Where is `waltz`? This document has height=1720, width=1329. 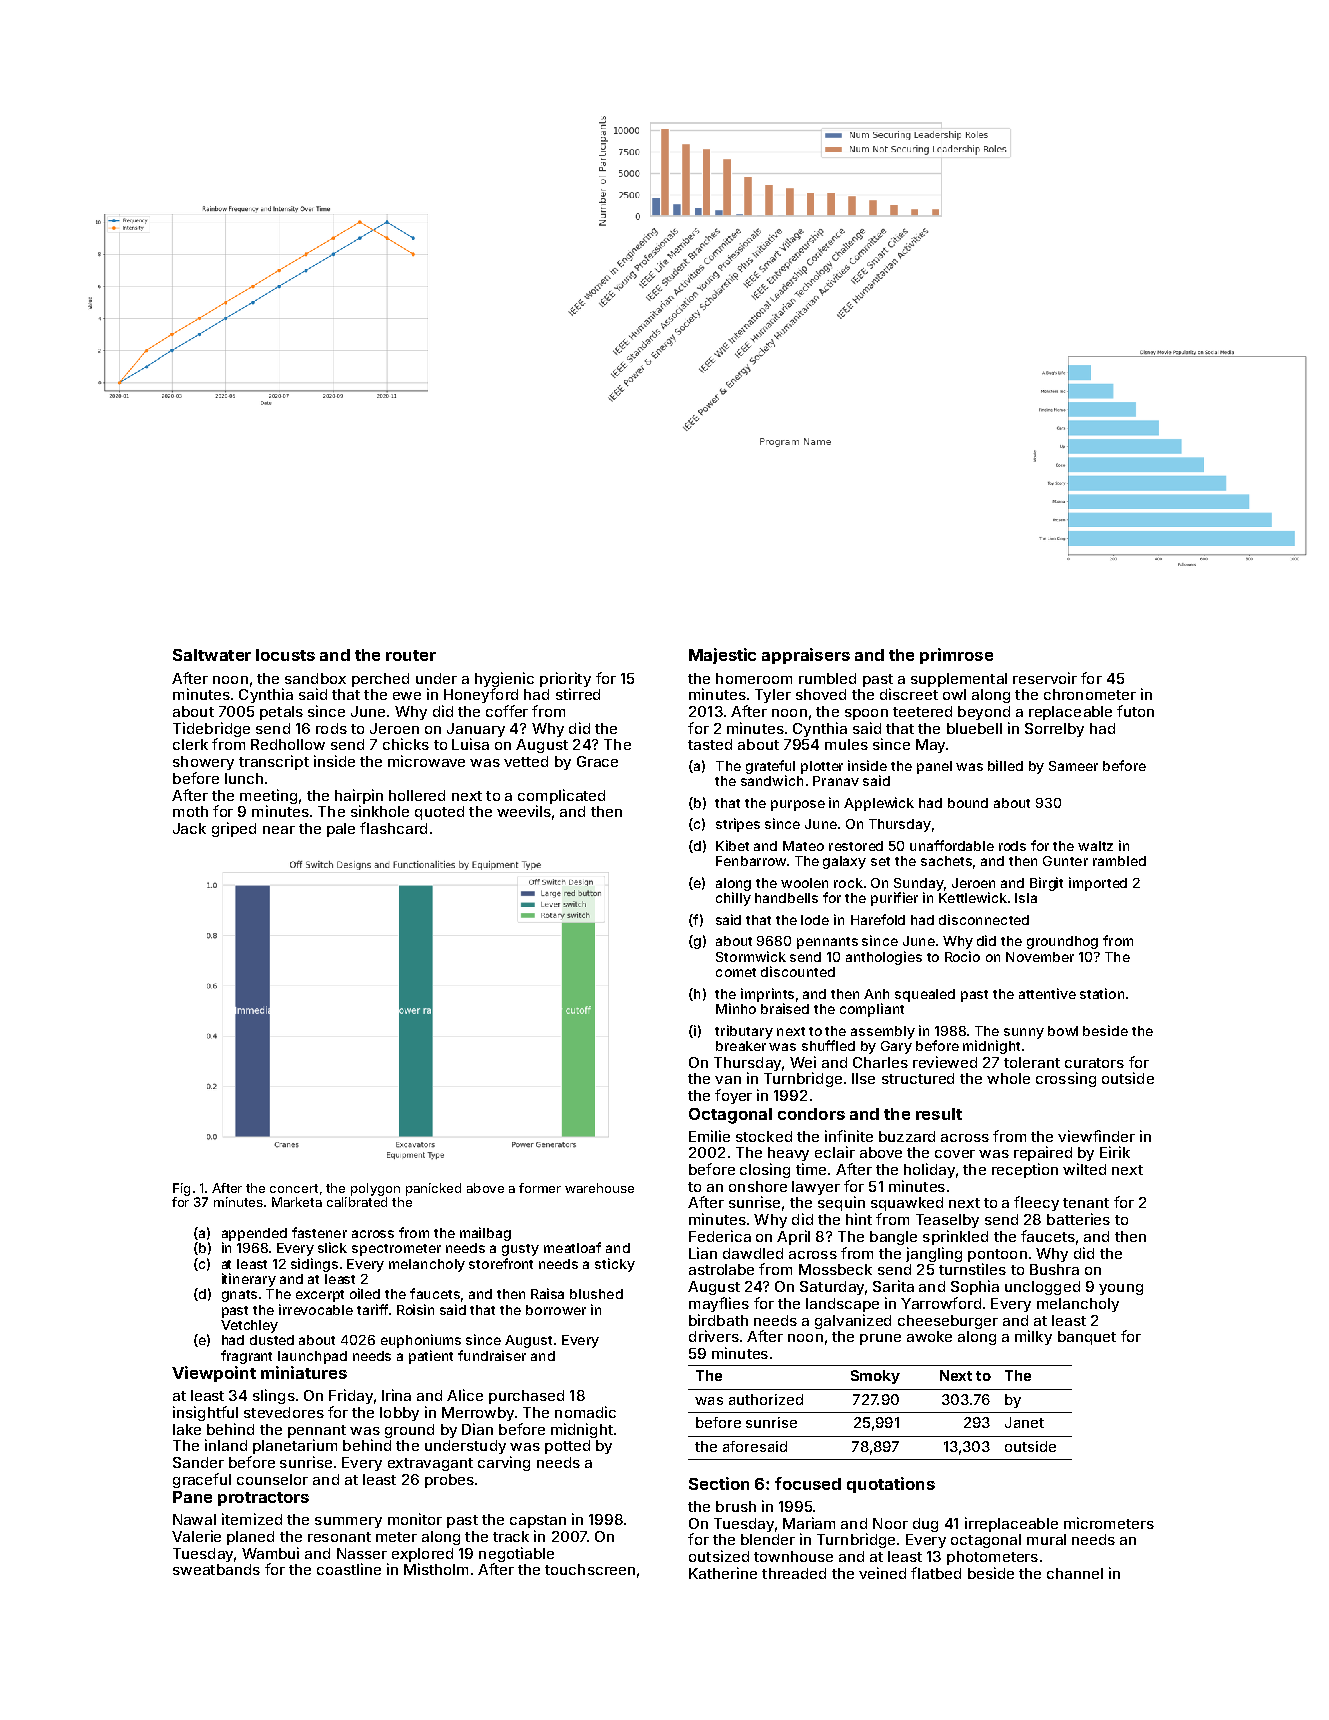 waltz is located at coordinates (1095, 846).
